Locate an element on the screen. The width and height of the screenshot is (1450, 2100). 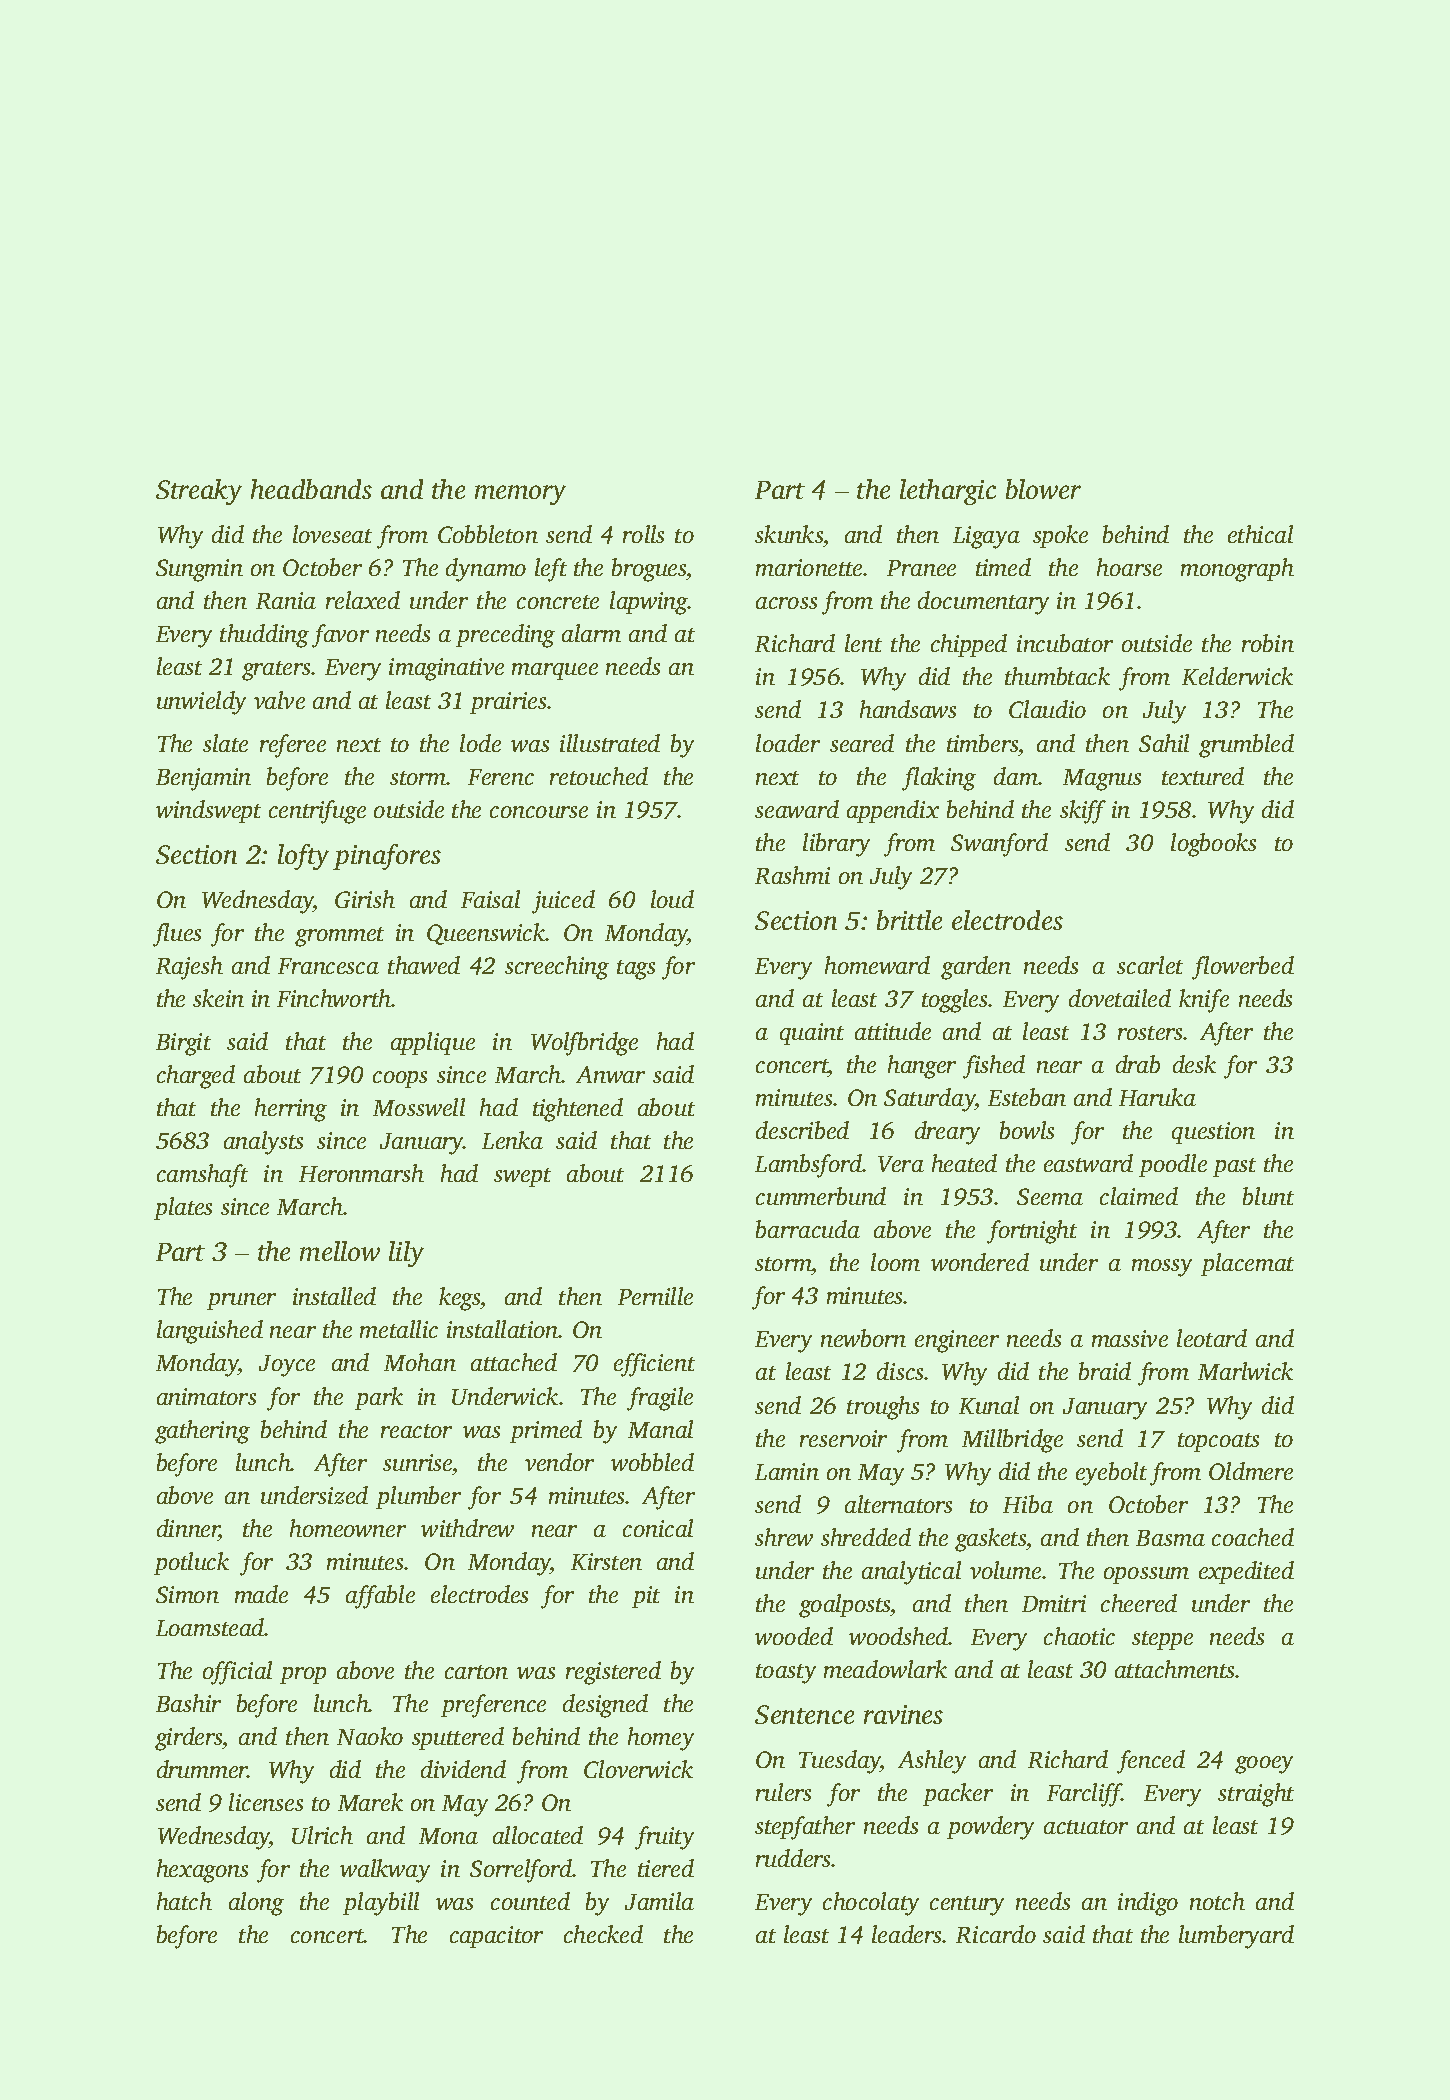
desk is located at coordinates (1194, 1064).
